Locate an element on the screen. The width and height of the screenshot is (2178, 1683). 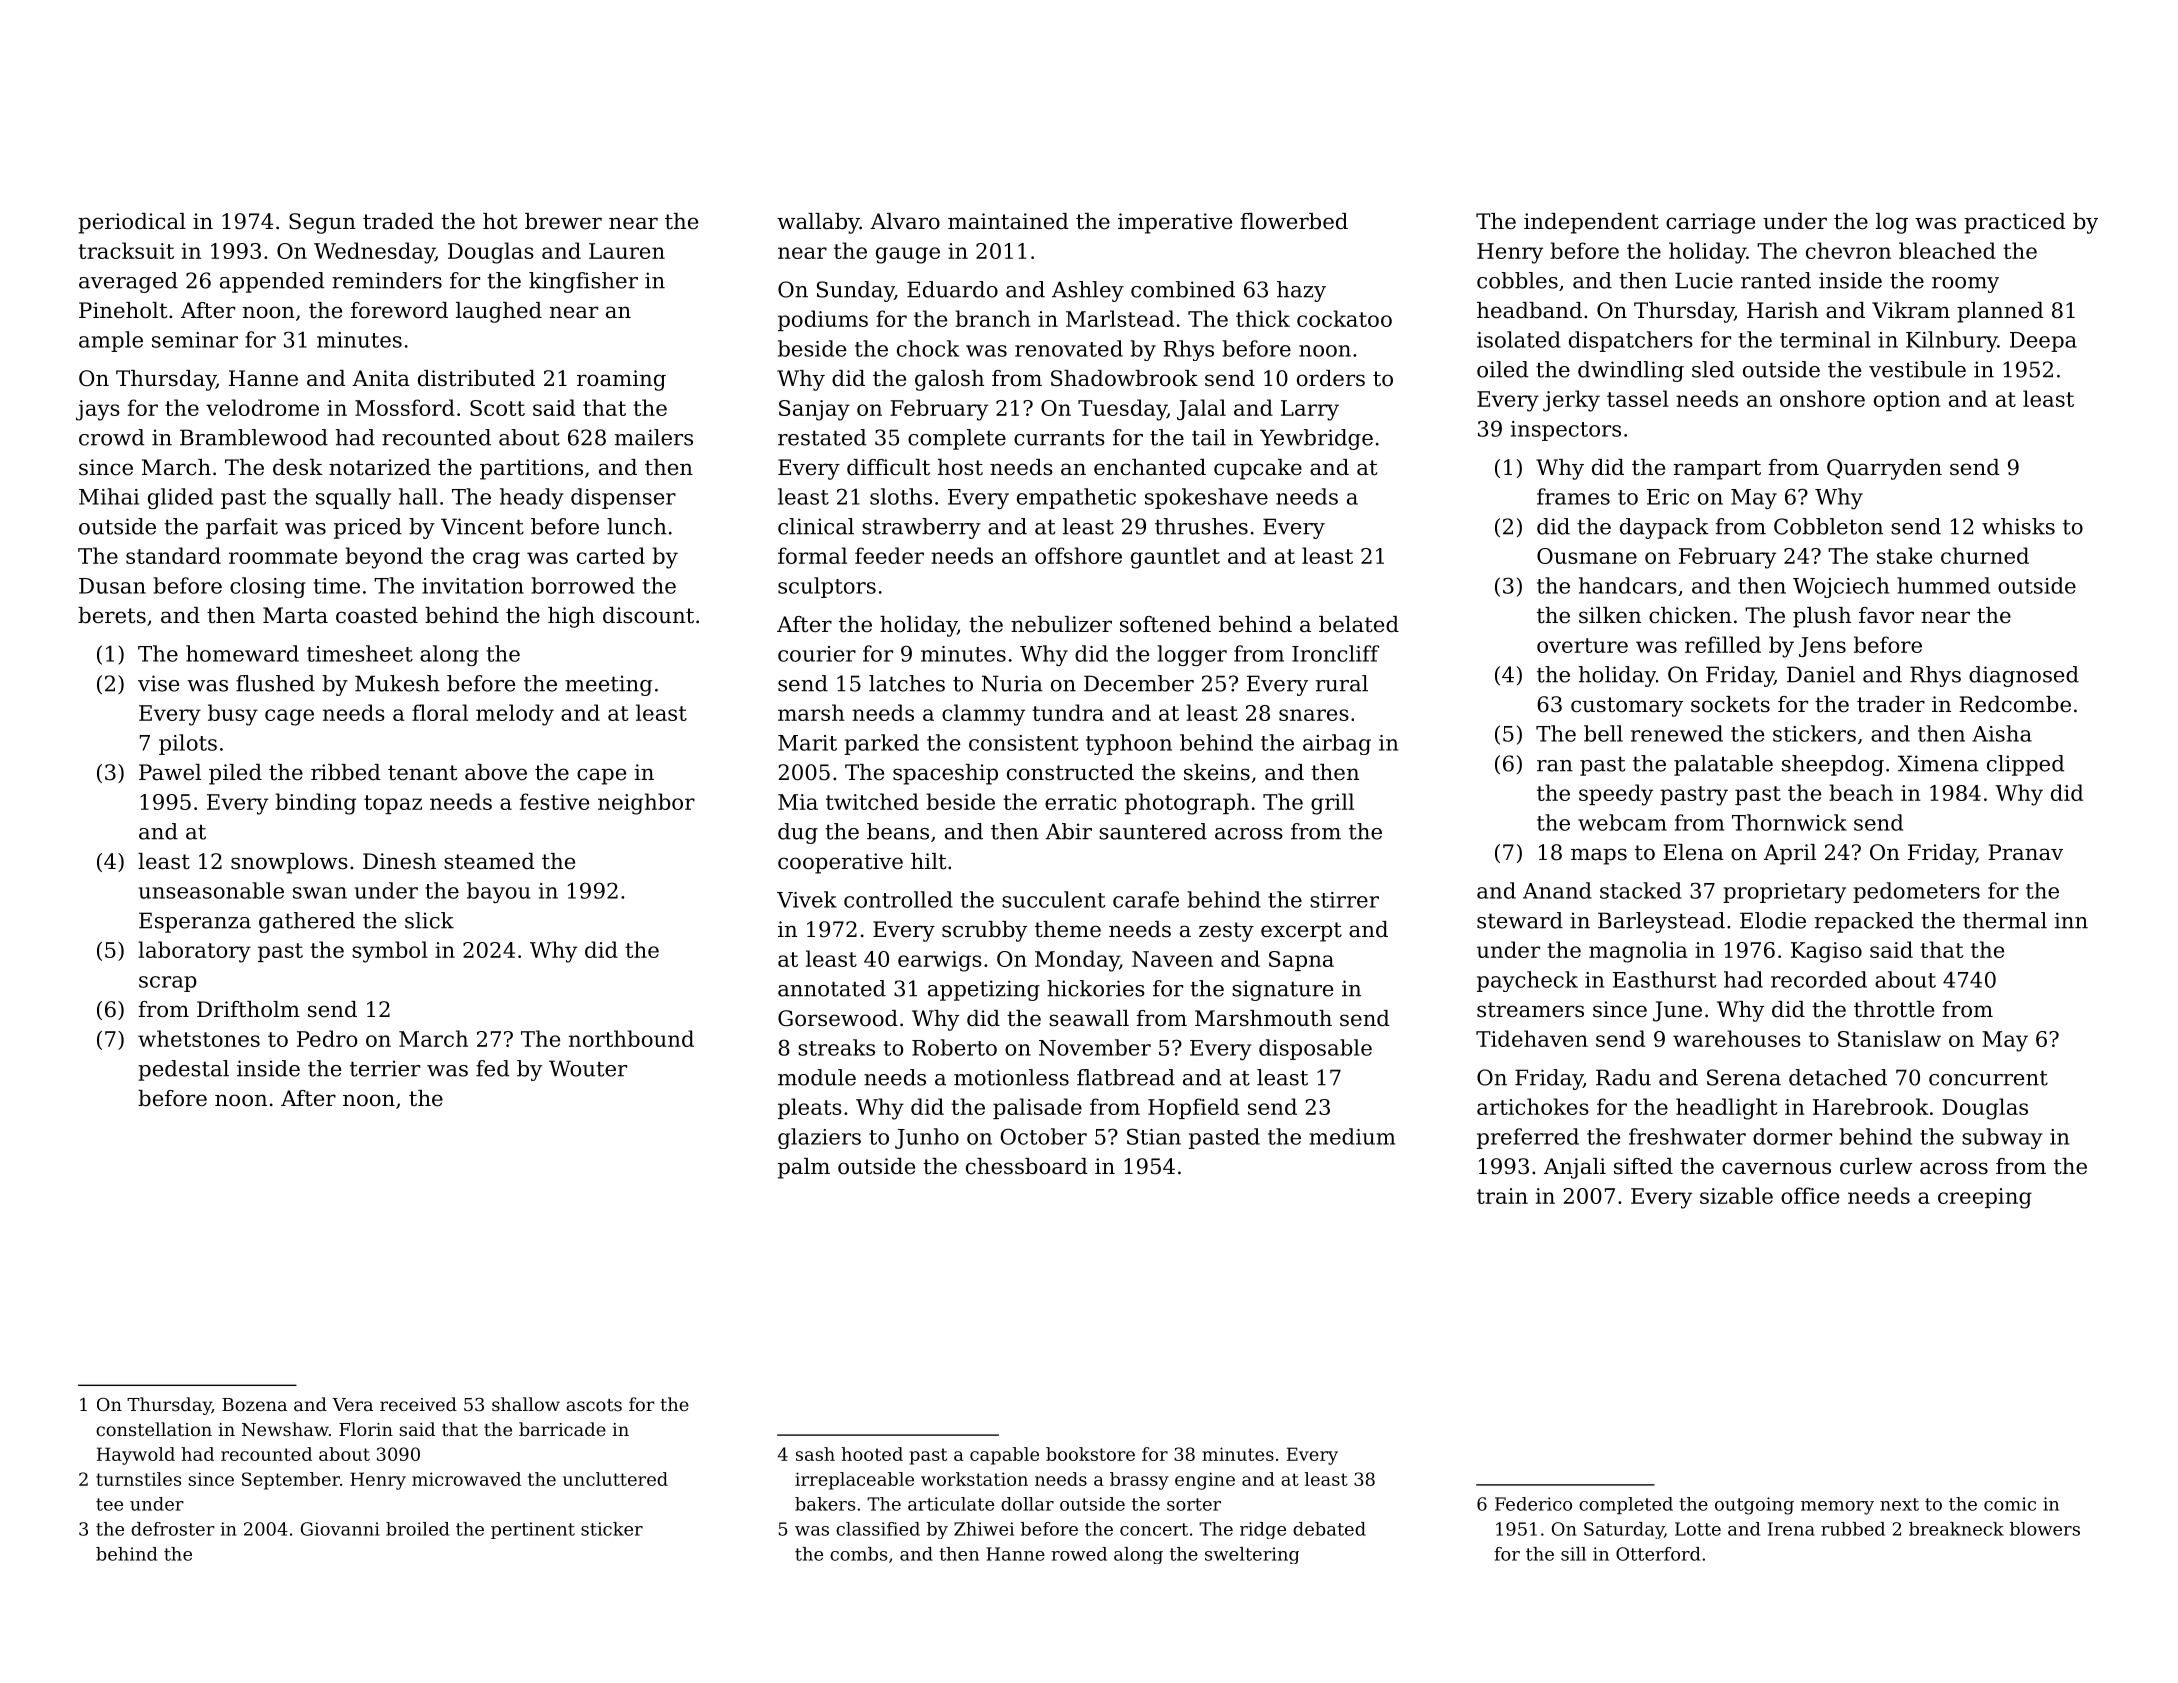
host is located at coordinates (960, 467).
